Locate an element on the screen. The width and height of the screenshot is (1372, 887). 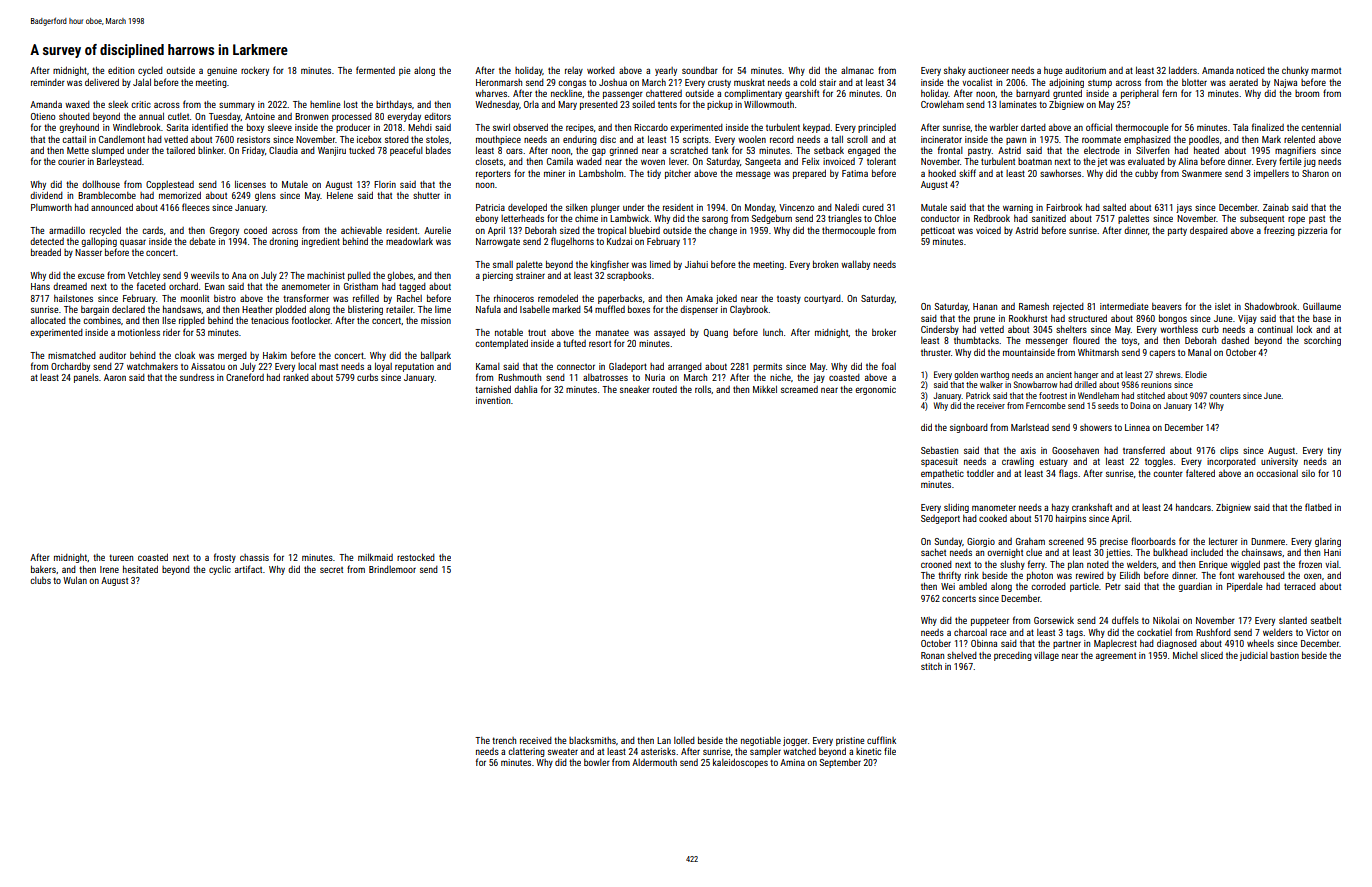
Wulan is located at coordinates (75, 580).
